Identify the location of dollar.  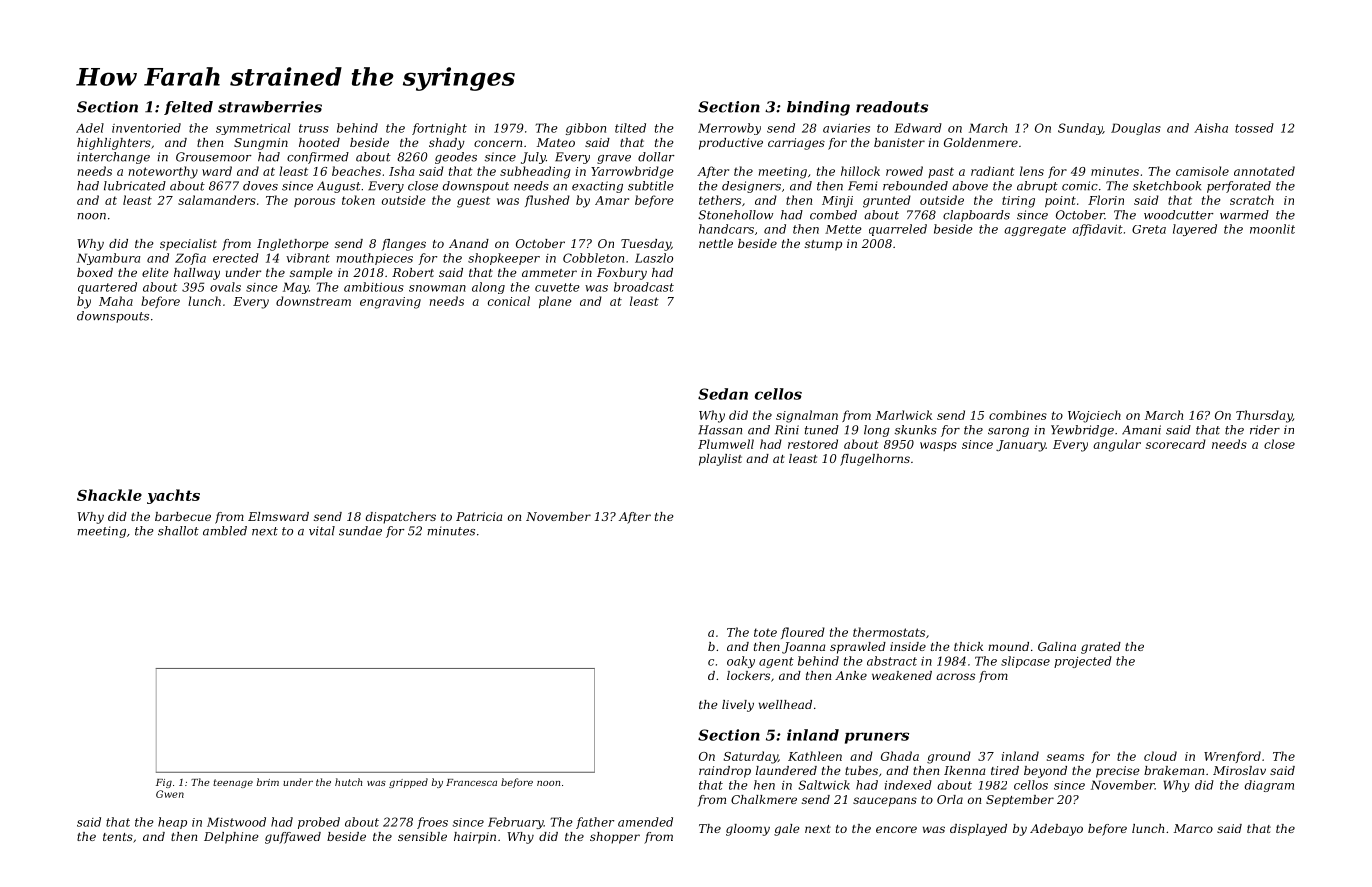
(656, 157).
